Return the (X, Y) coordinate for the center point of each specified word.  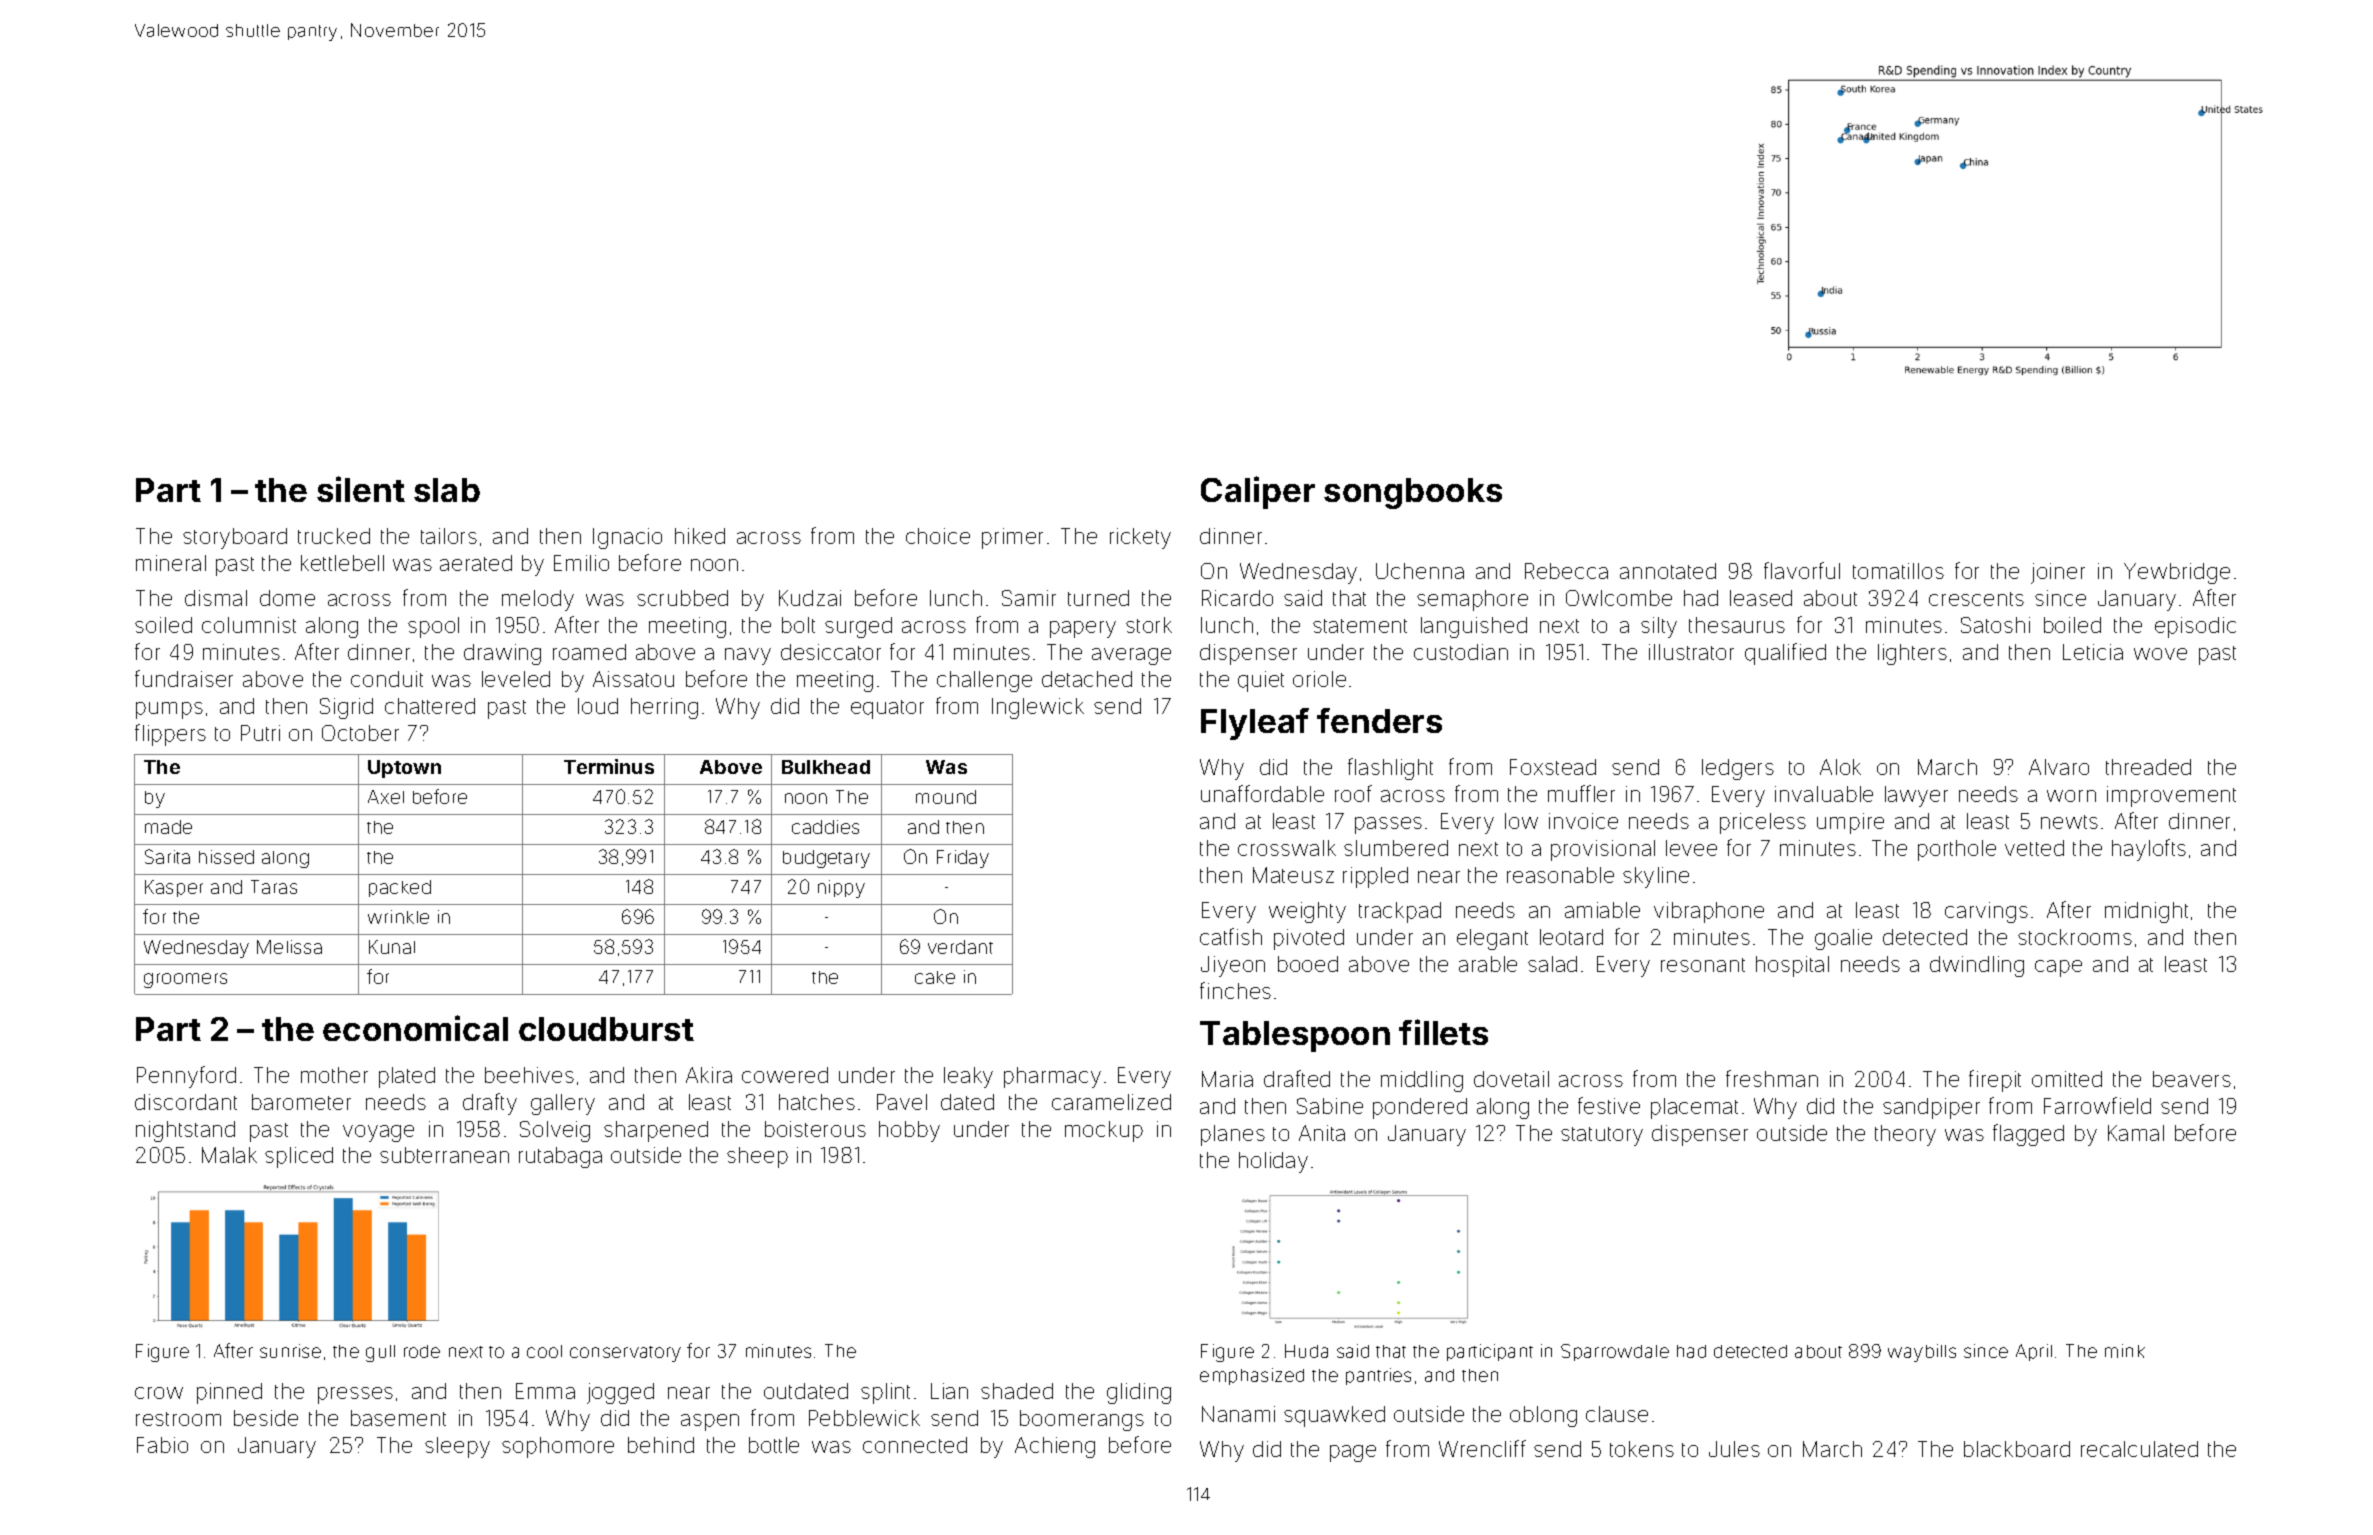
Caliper (1258, 492)
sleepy (457, 1447)
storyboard (235, 538)
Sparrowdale (1615, 1352)
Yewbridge (2177, 573)
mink (2125, 1351)
